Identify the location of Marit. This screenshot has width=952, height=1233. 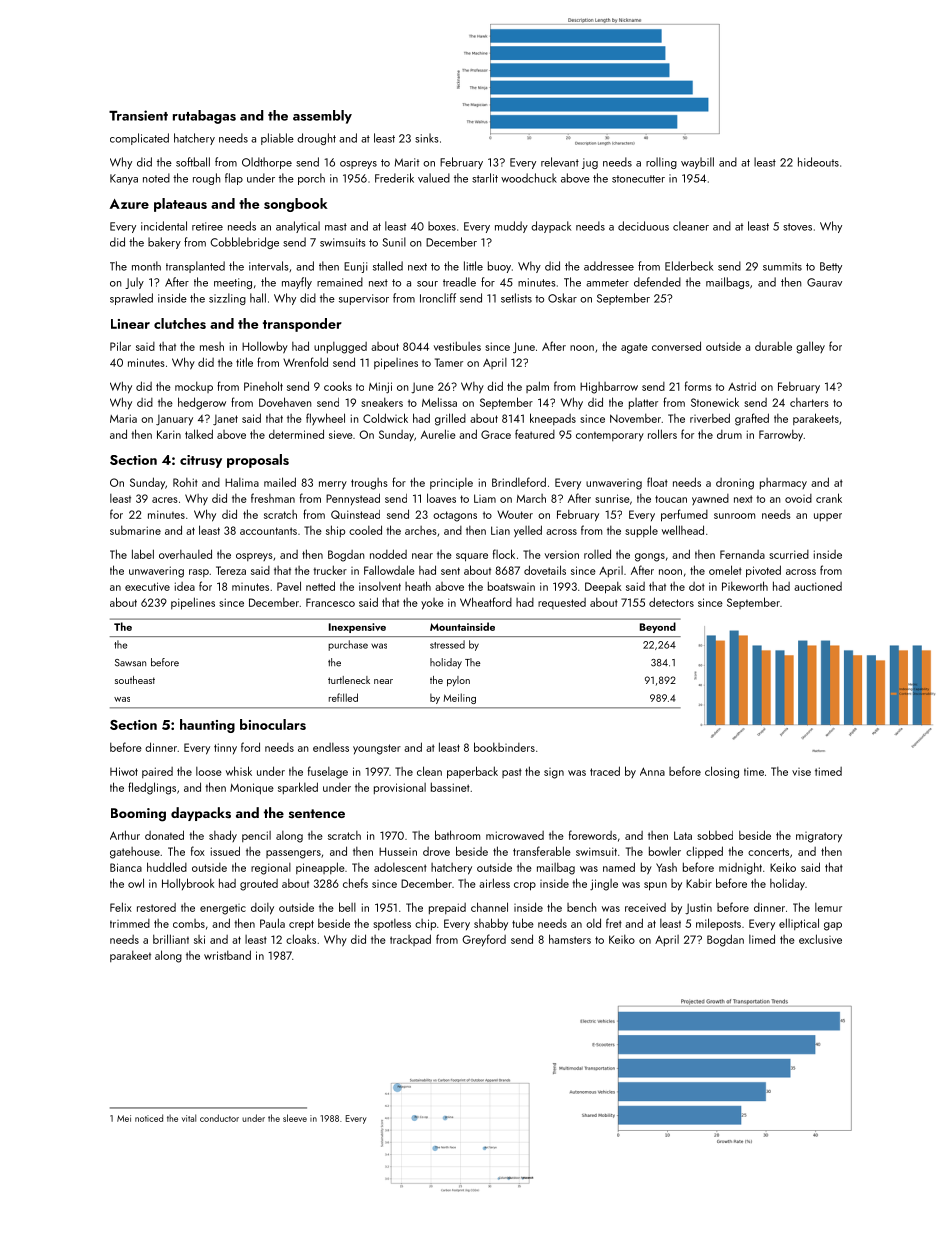
(407, 162).
